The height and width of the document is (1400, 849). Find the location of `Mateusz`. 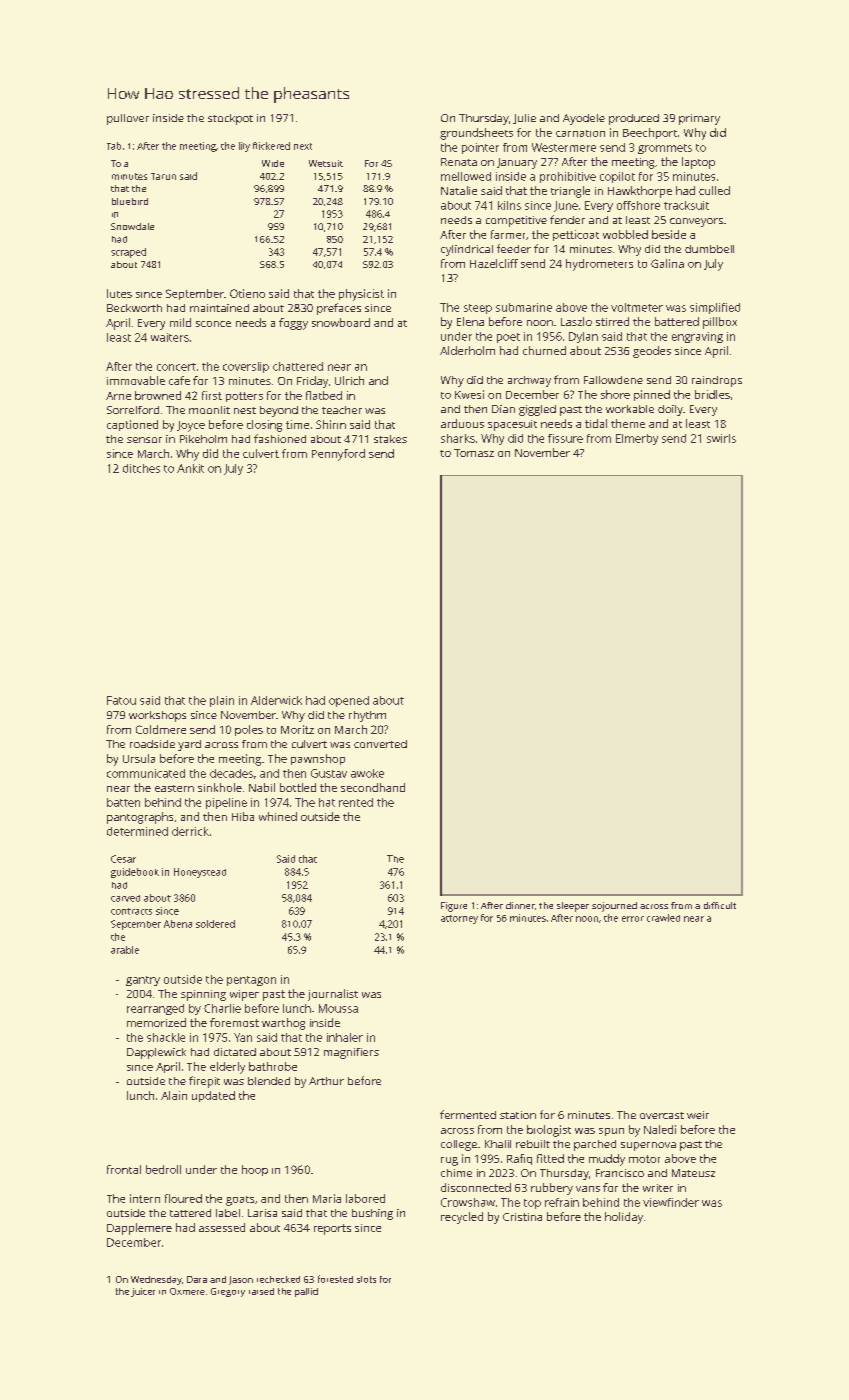

Mateusz is located at coordinates (693, 1173).
